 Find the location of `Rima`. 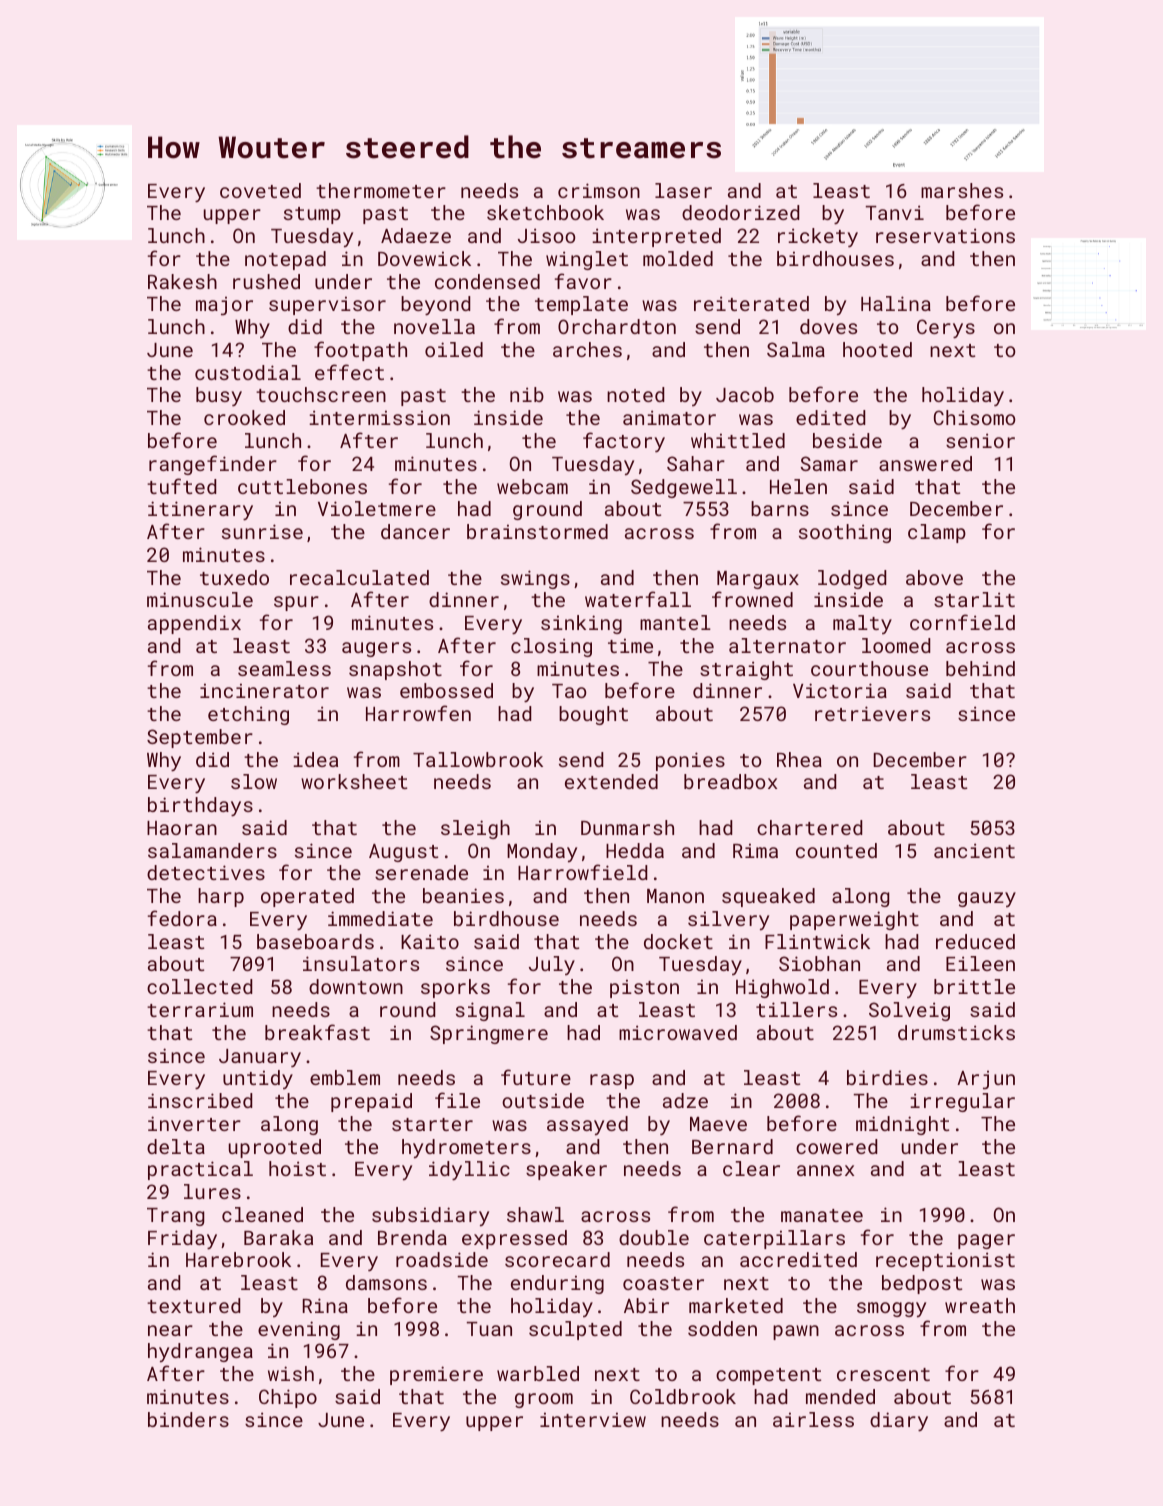

Rima is located at coordinates (755, 850).
